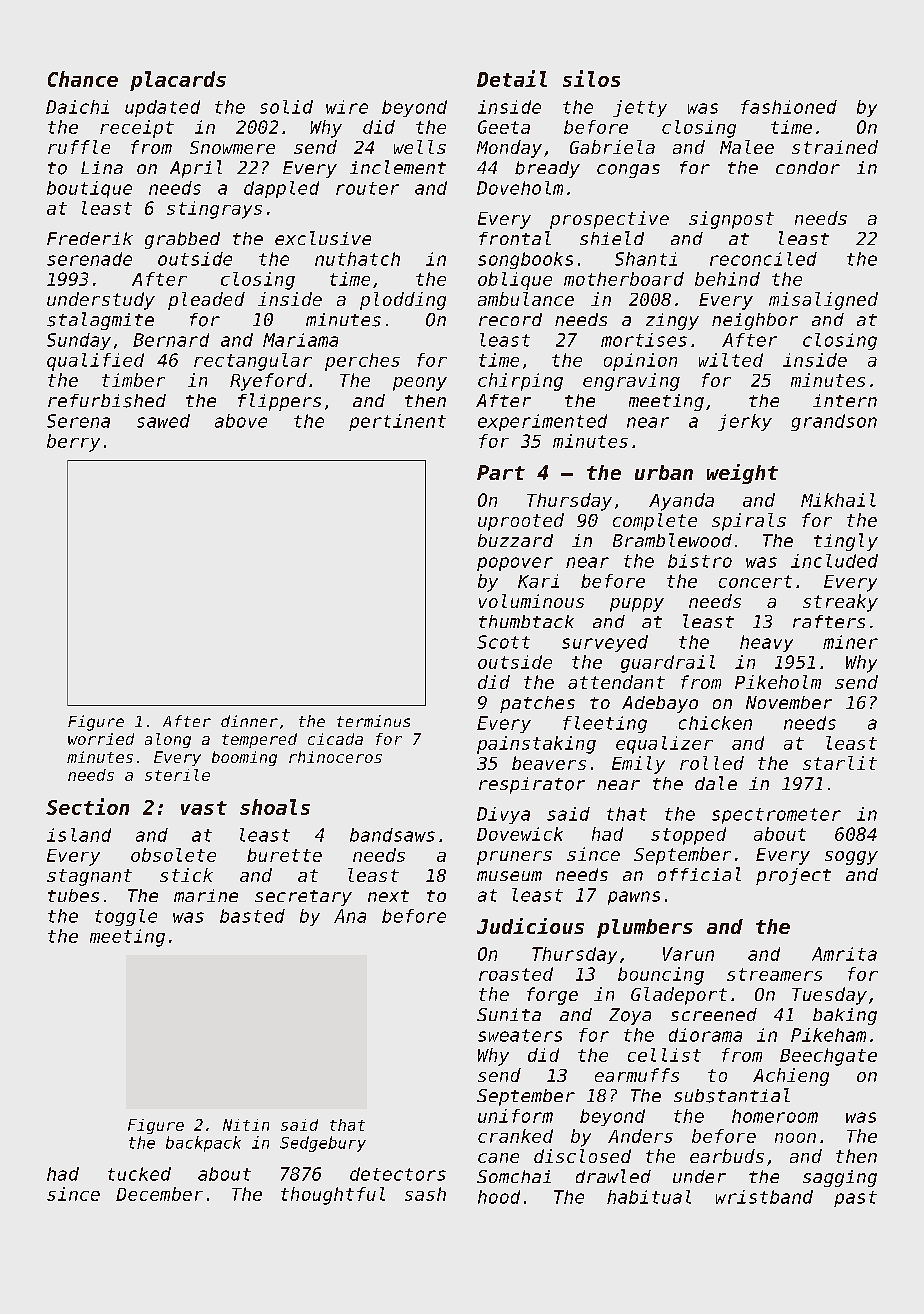 This screenshot has height=1314, width=924. What do you see at coordinates (660, 704) in the screenshot?
I see `Adebayo` at bounding box center [660, 704].
